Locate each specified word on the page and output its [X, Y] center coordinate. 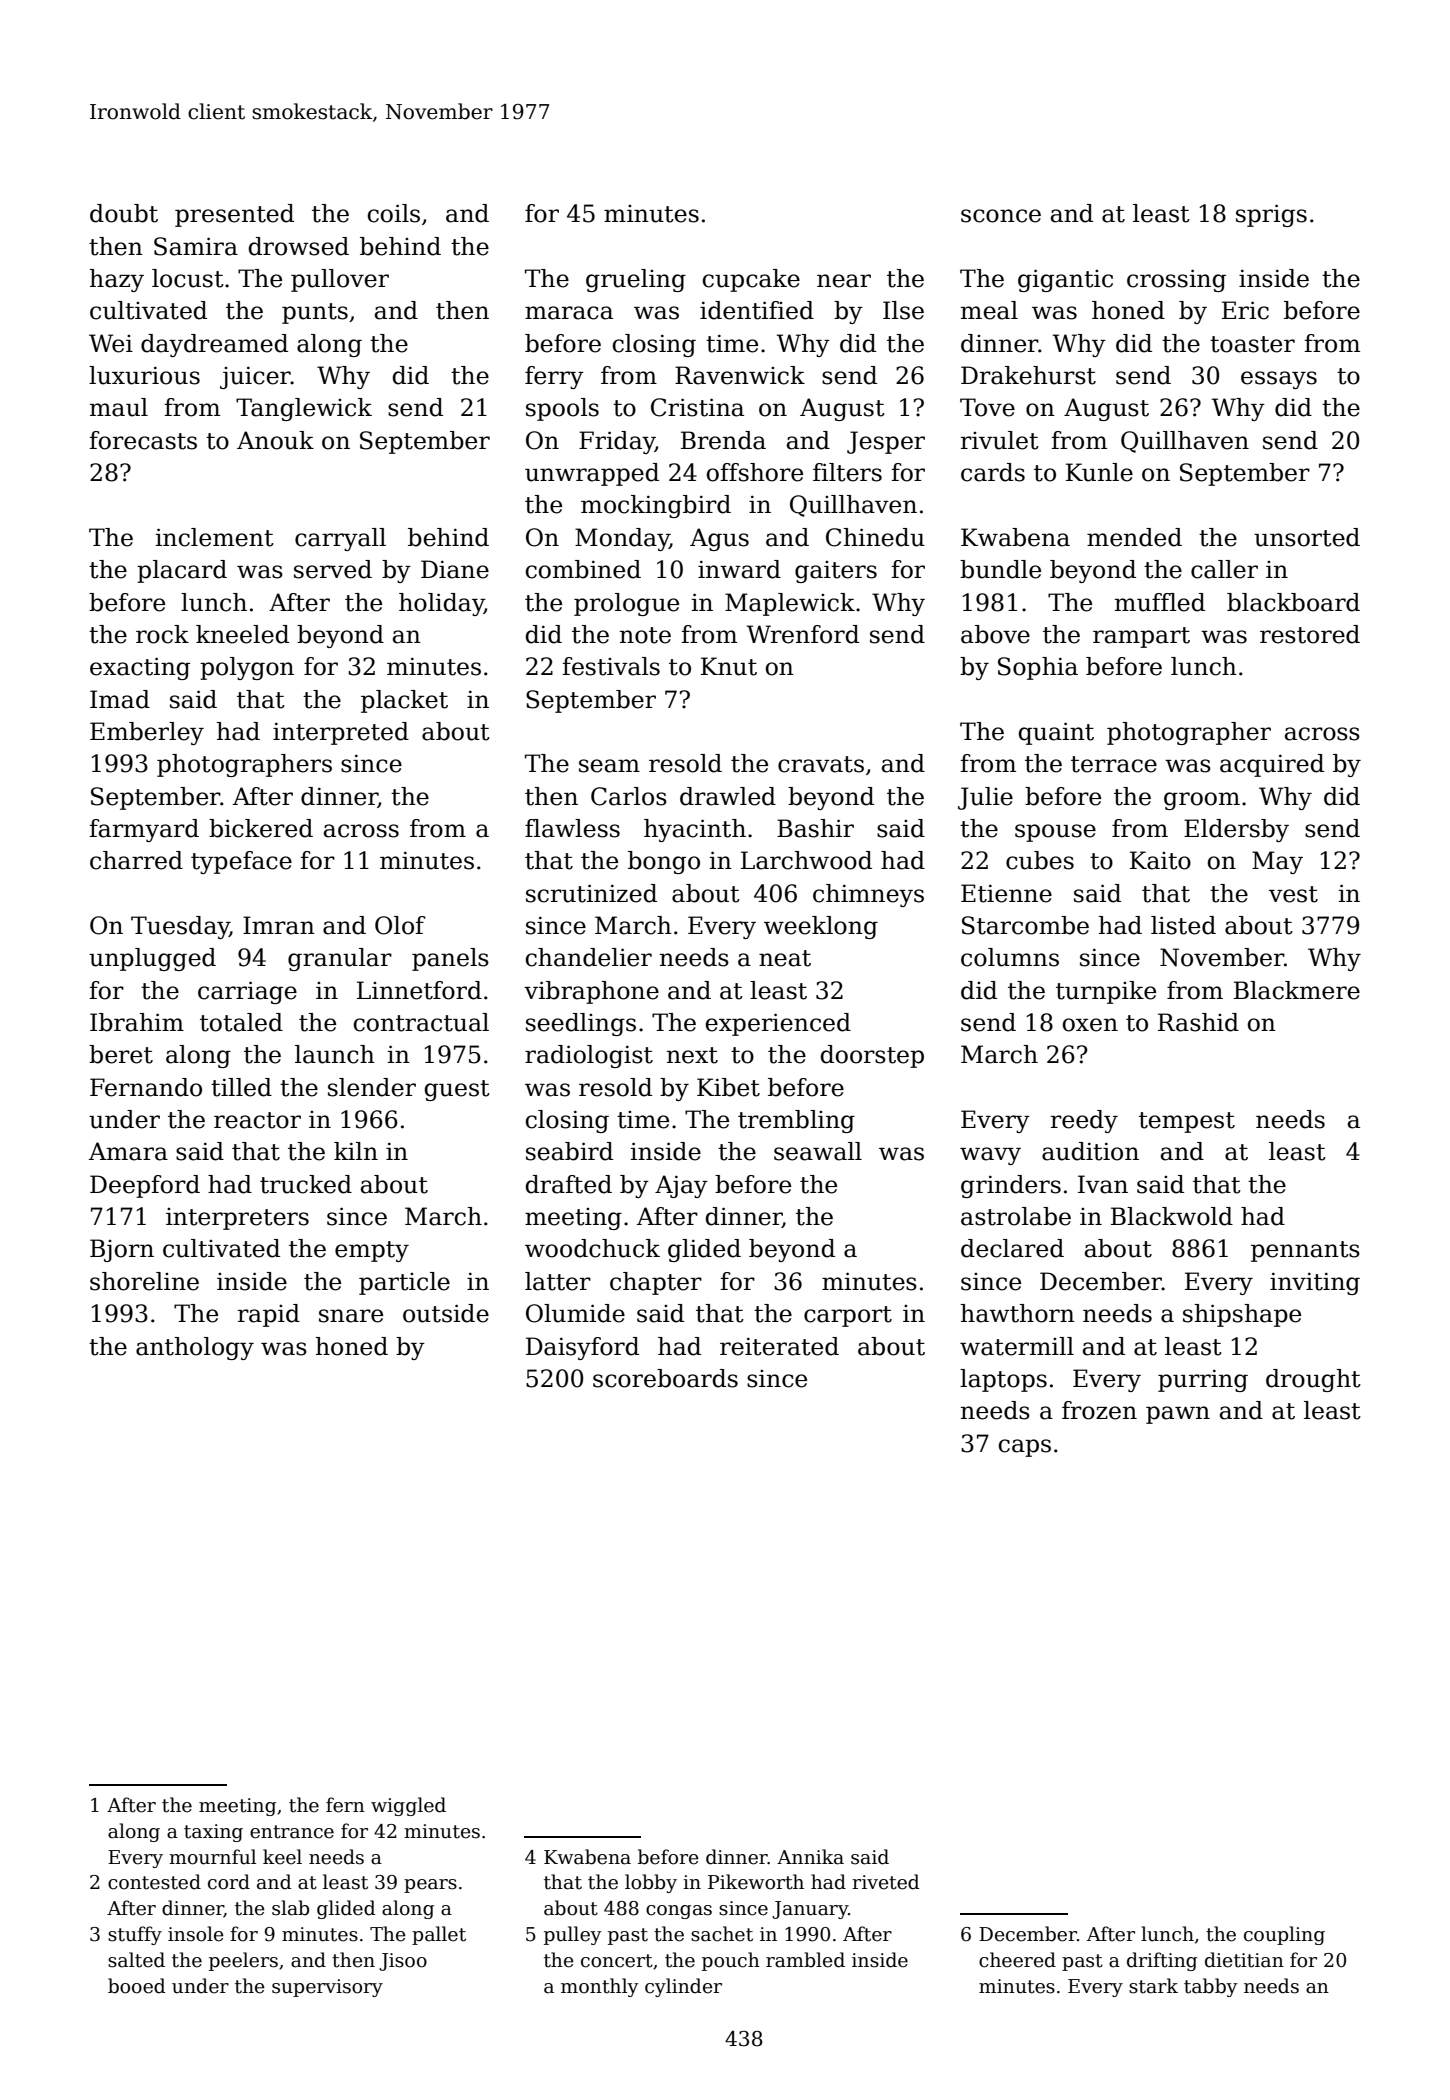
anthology [195, 1348]
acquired [1272, 765]
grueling [636, 280]
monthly [600, 1987]
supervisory [327, 1988]
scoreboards [665, 1378]
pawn [1178, 1415]
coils [394, 213]
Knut [729, 666]
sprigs [1271, 215]
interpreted [341, 733]
